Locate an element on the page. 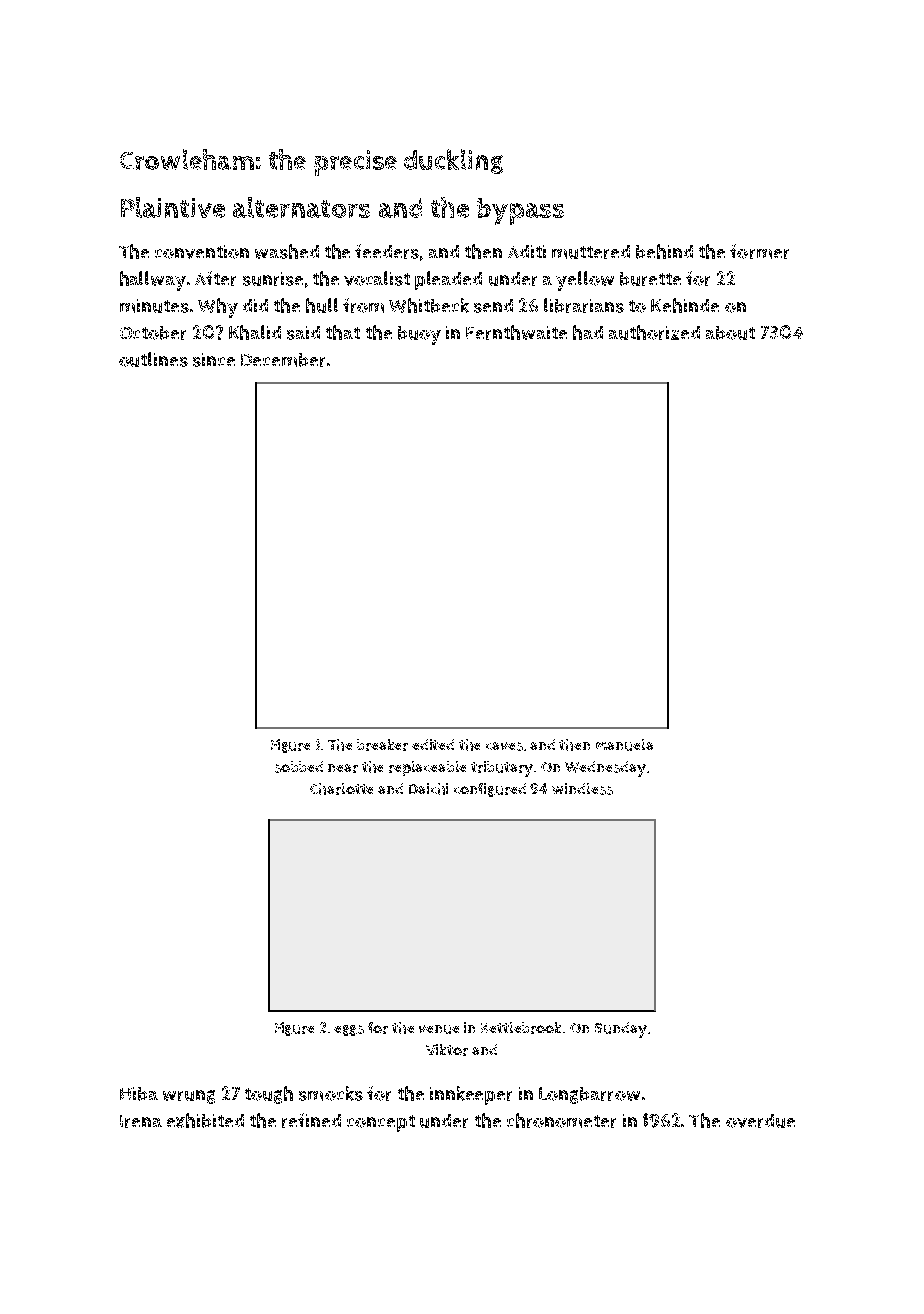 The height and width of the image is (1314, 924). chronometer is located at coordinates (561, 1120).
